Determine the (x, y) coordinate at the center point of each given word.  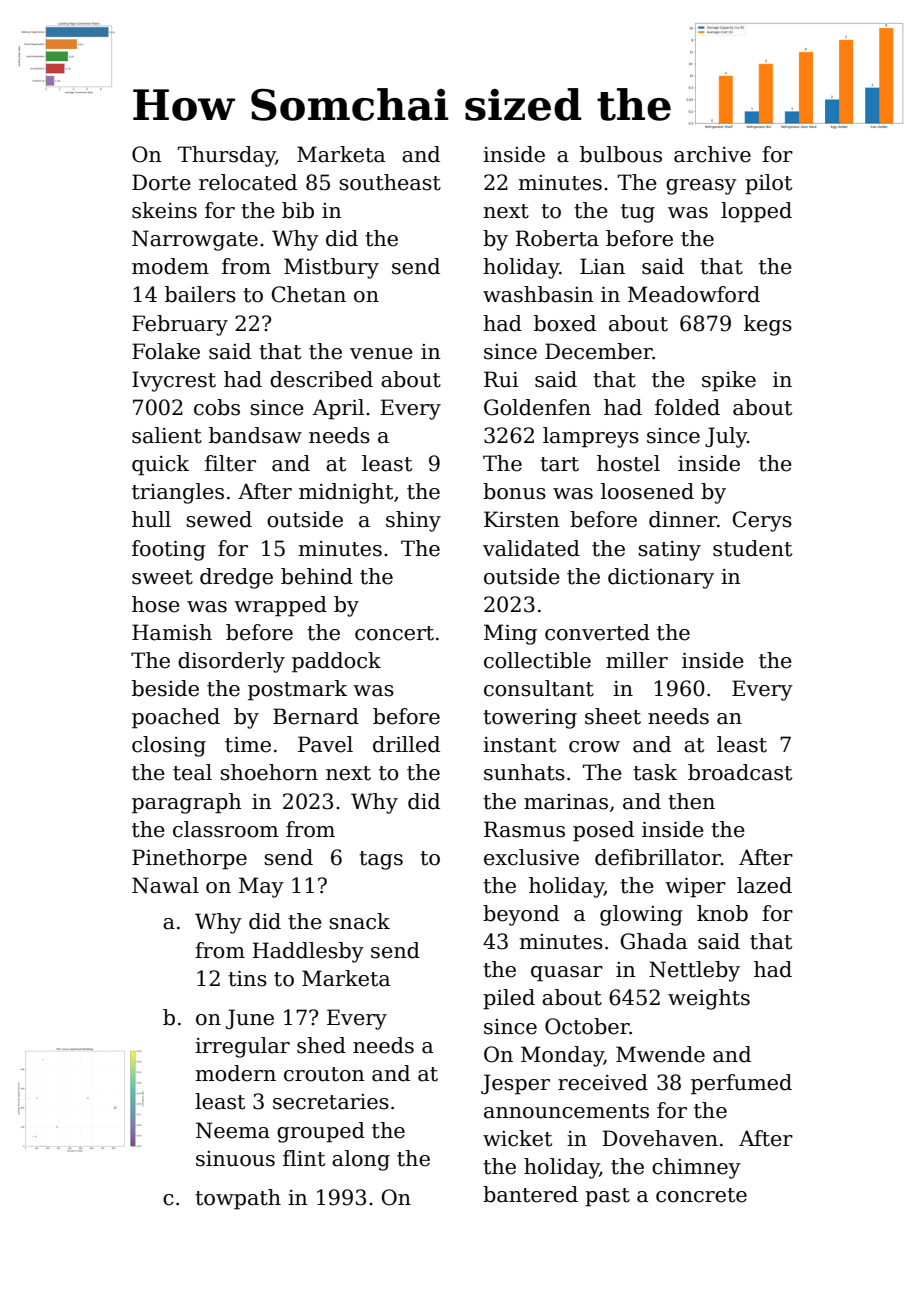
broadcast (740, 772)
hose (156, 604)
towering (530, 719)
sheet (613, 716)
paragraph (187, 803)
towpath (238, 1199)
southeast (390, 182)
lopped (756, 212)
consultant (539, 688)
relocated (248, 182)
